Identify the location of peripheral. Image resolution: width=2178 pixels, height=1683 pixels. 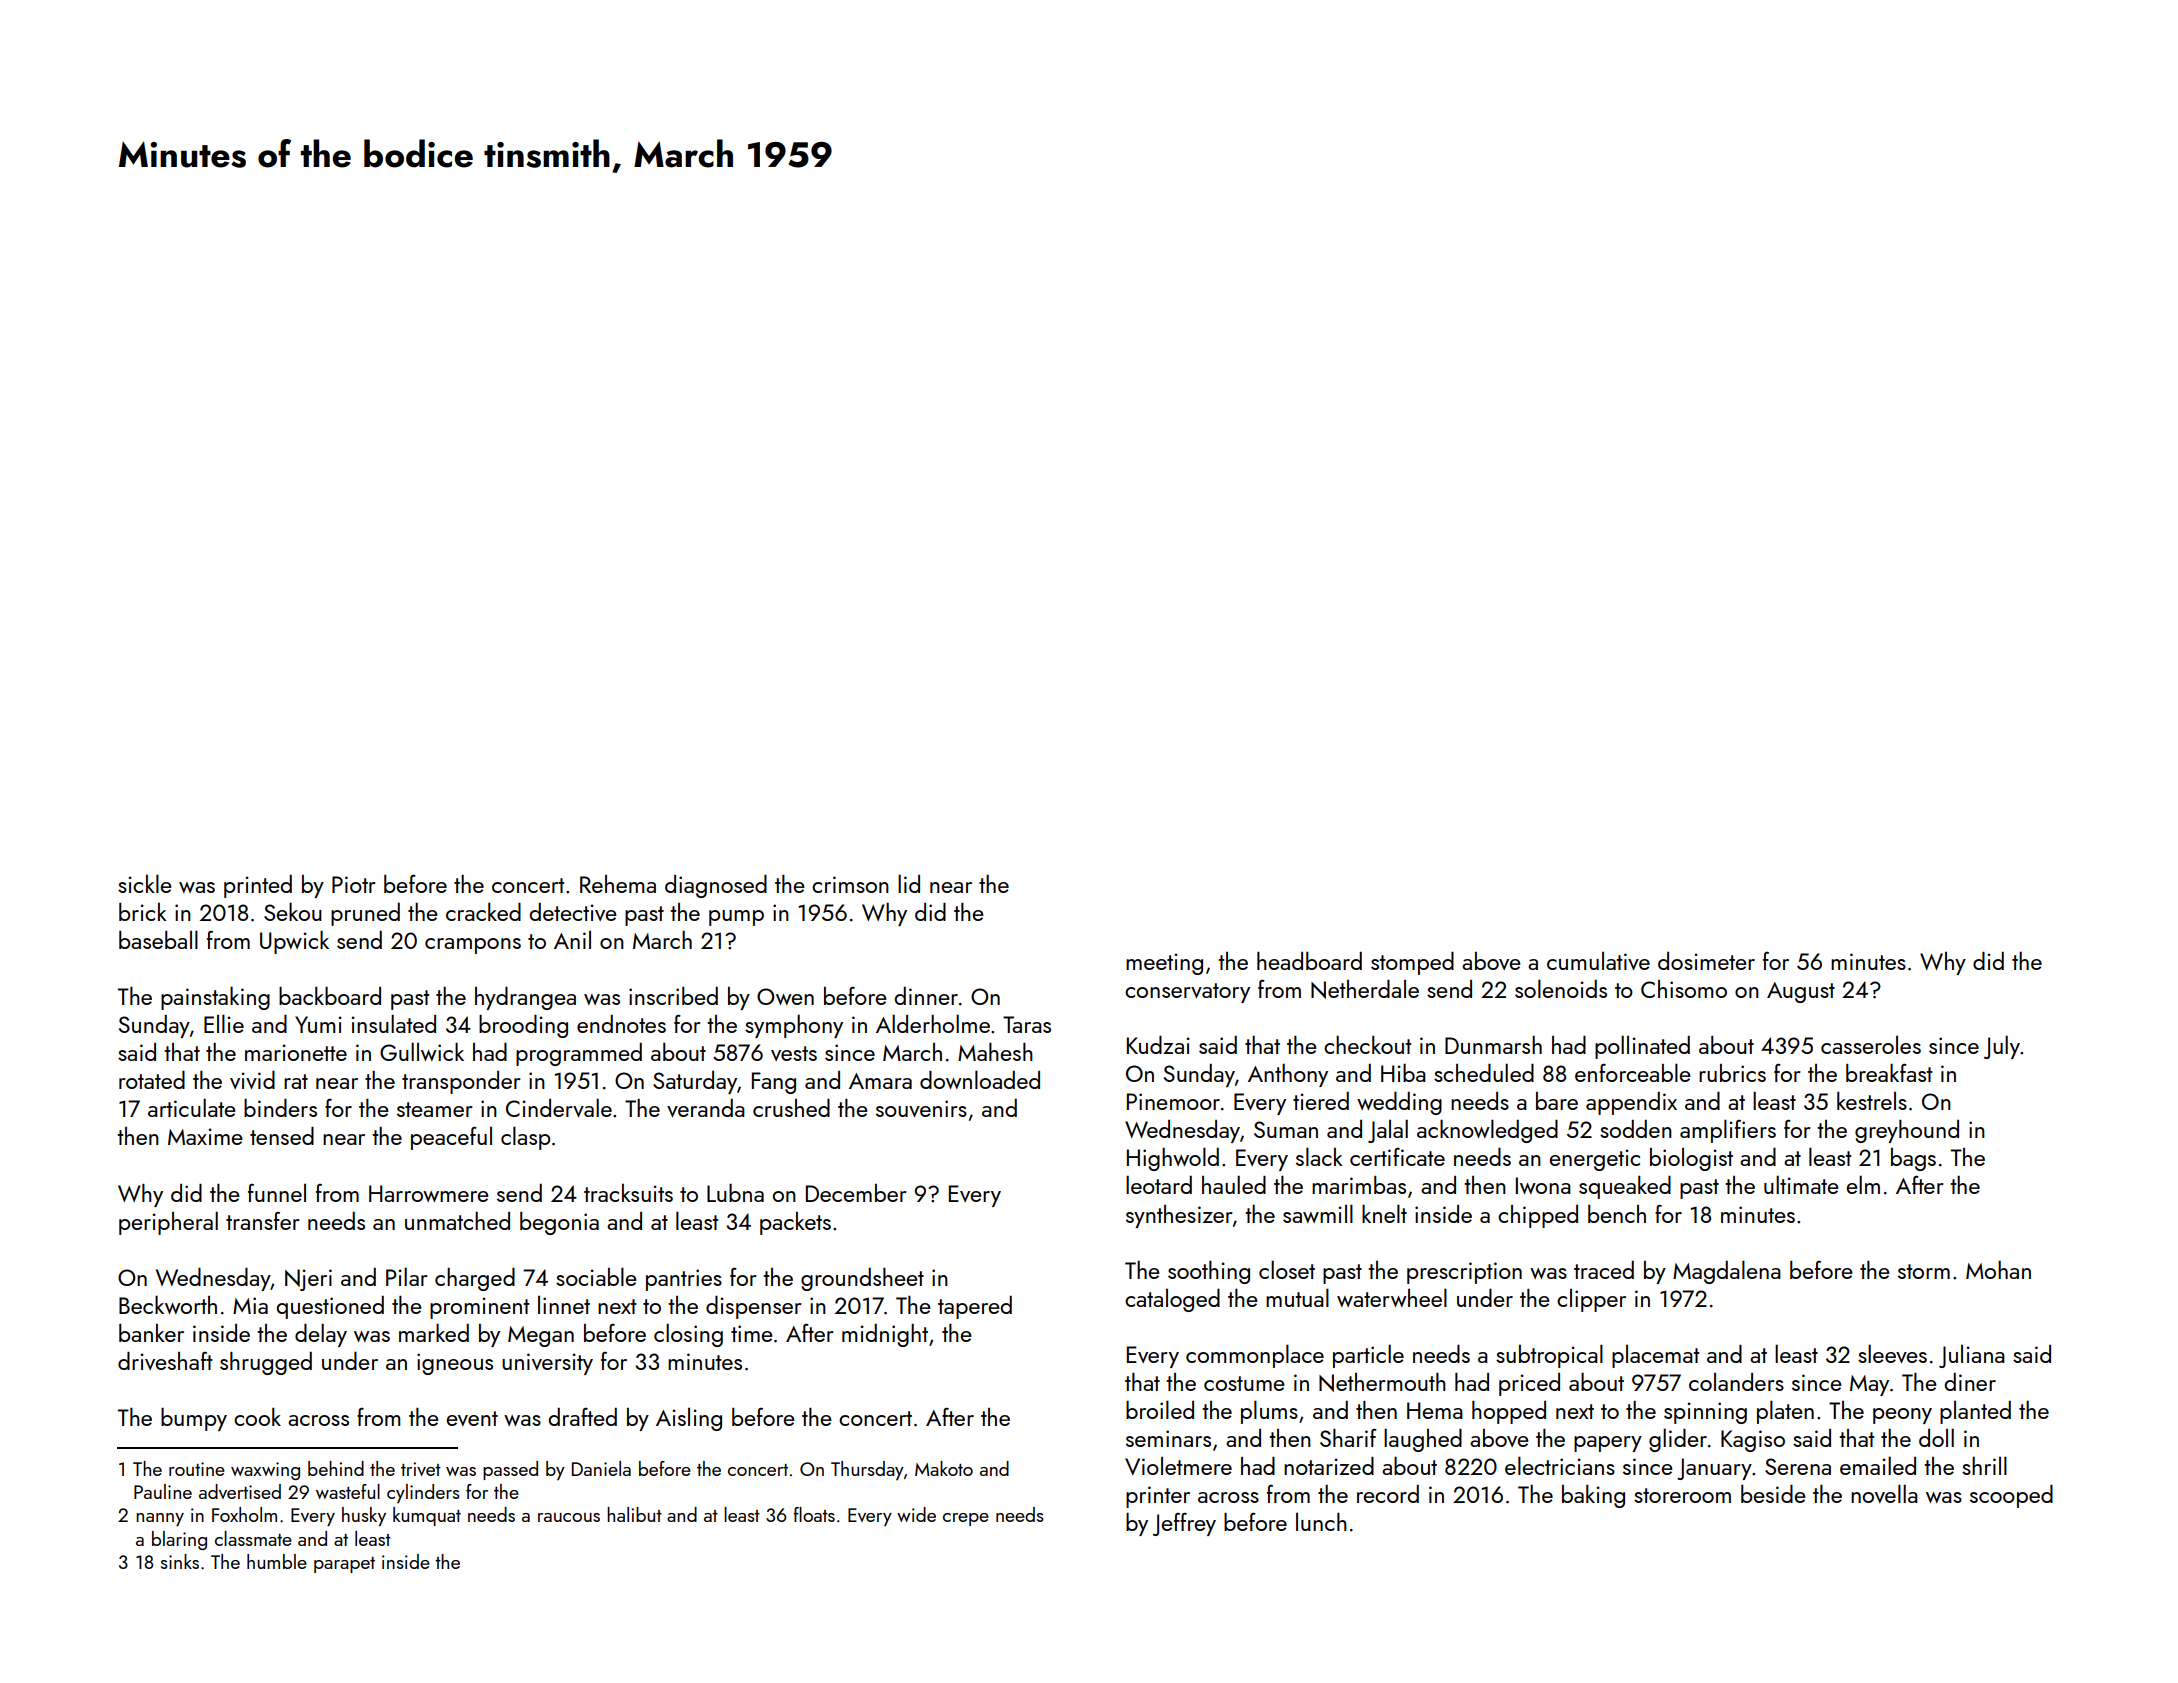
(168, 1223).
